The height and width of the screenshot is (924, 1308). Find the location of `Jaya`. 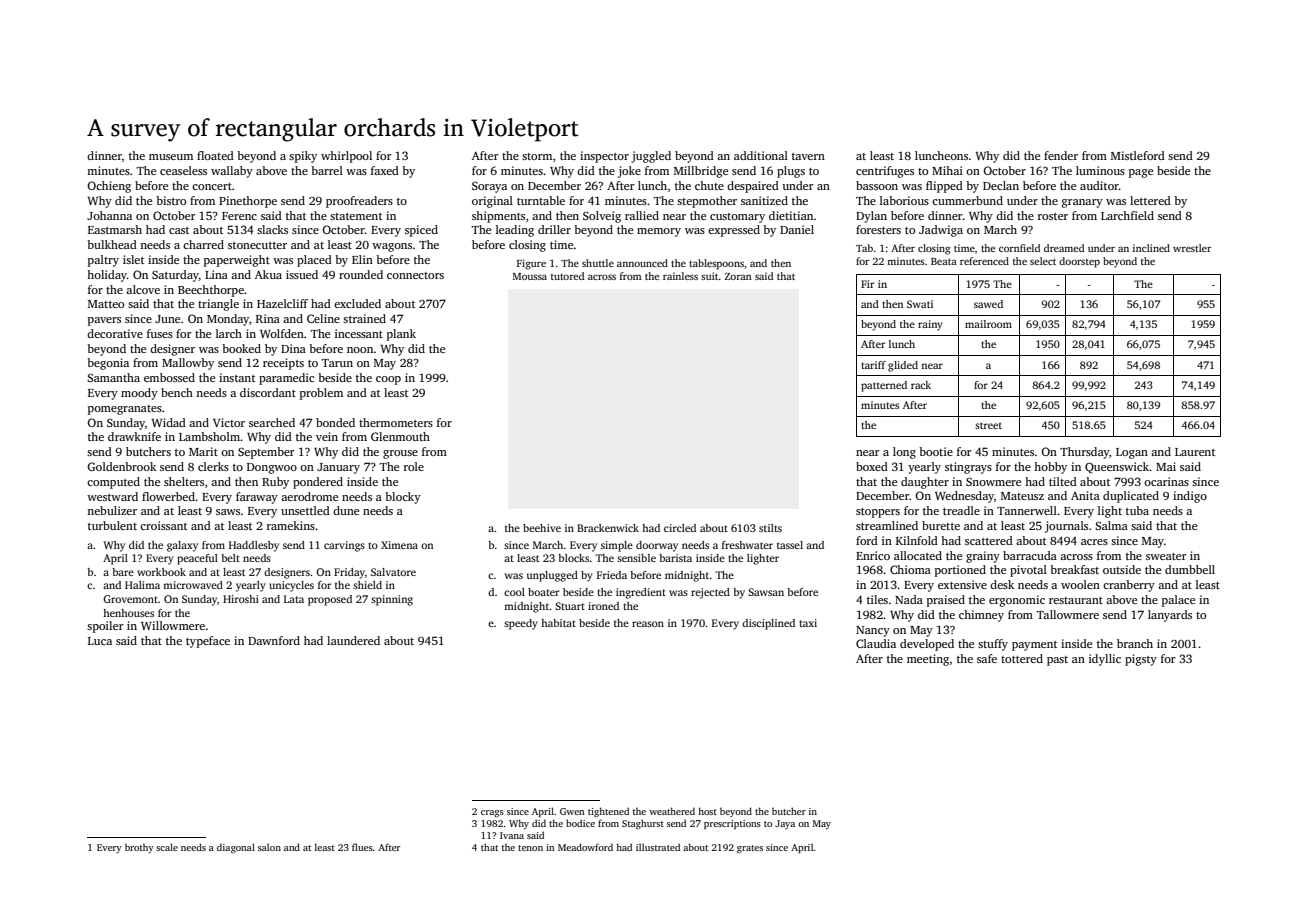

Jaya is located at coordinates (785, 824).
